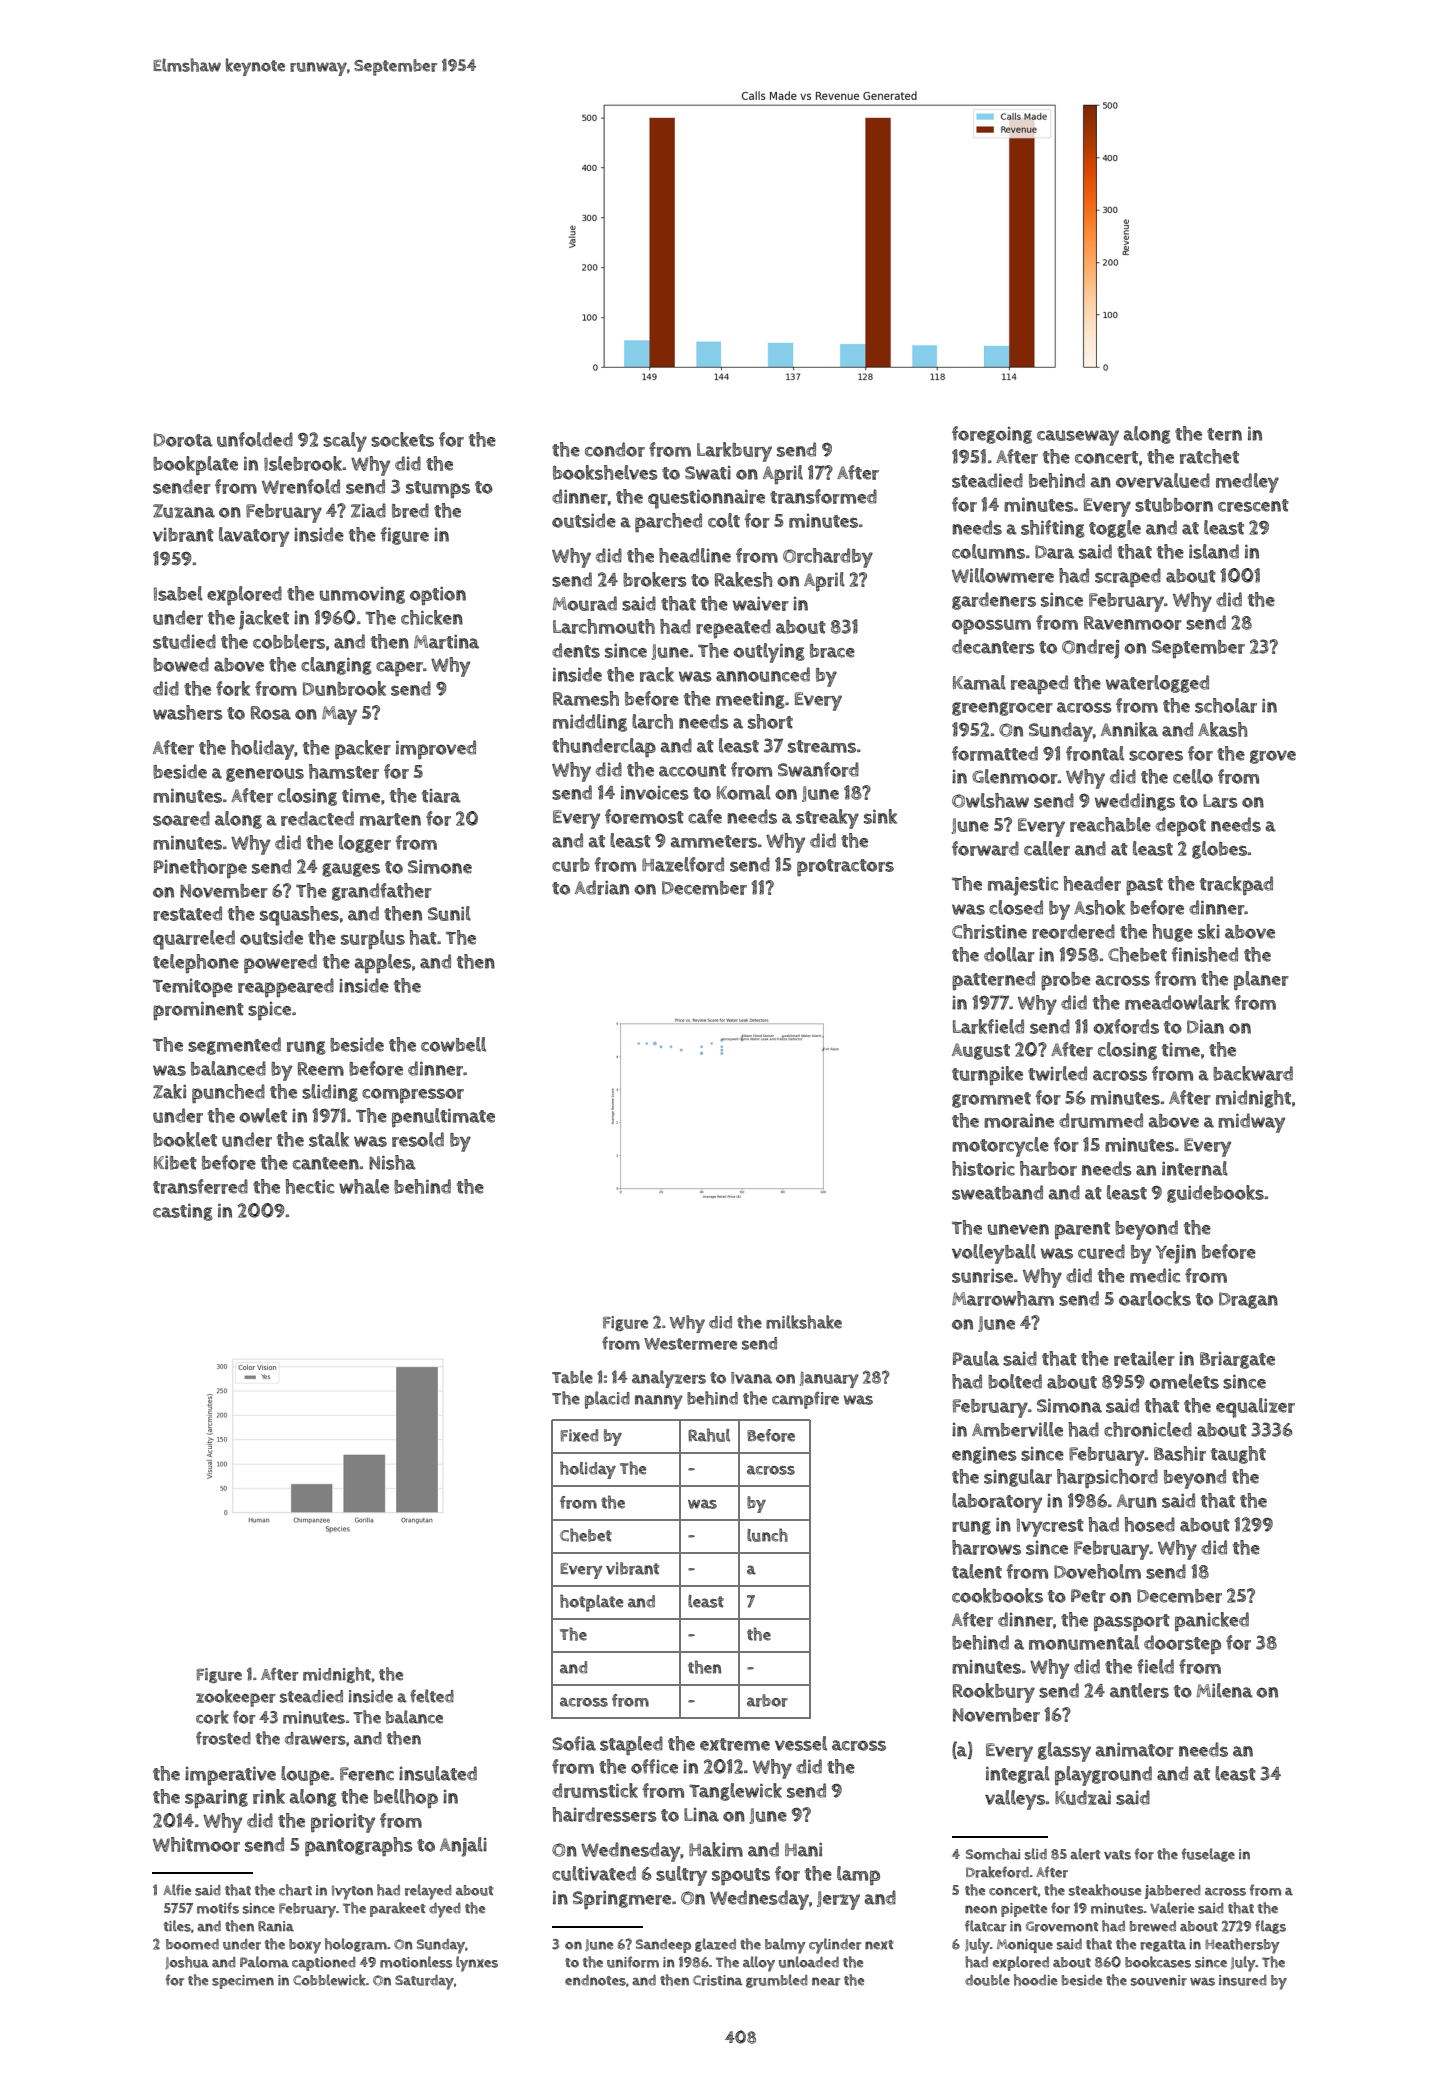  Describe the element at coordinates (1053, 529) in the page. I see `shifting` at that location.
